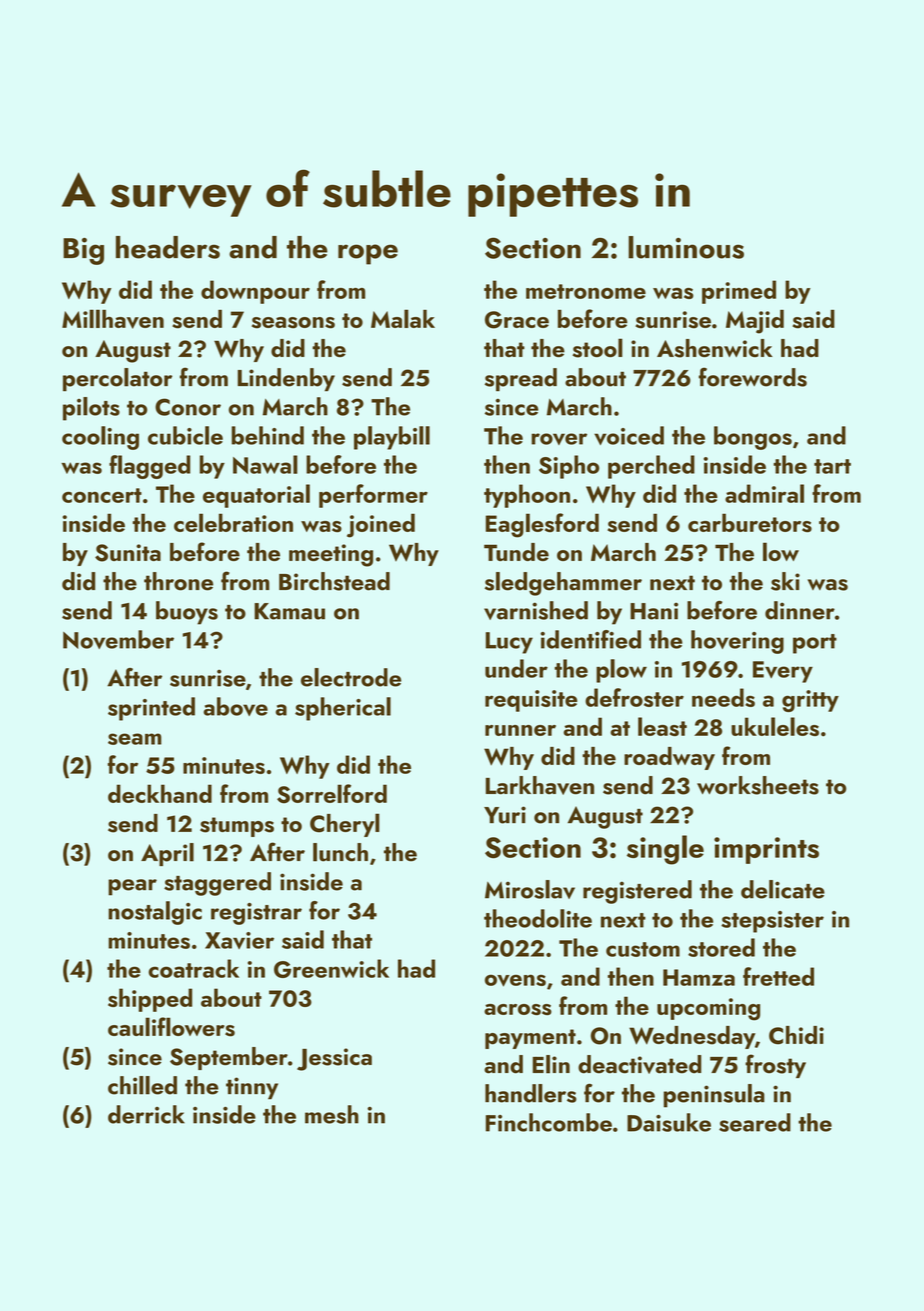 This image has width=924, height=1311. Describe the element at coordinates (239, 940) in the image. I see `Xavier` at that location.
